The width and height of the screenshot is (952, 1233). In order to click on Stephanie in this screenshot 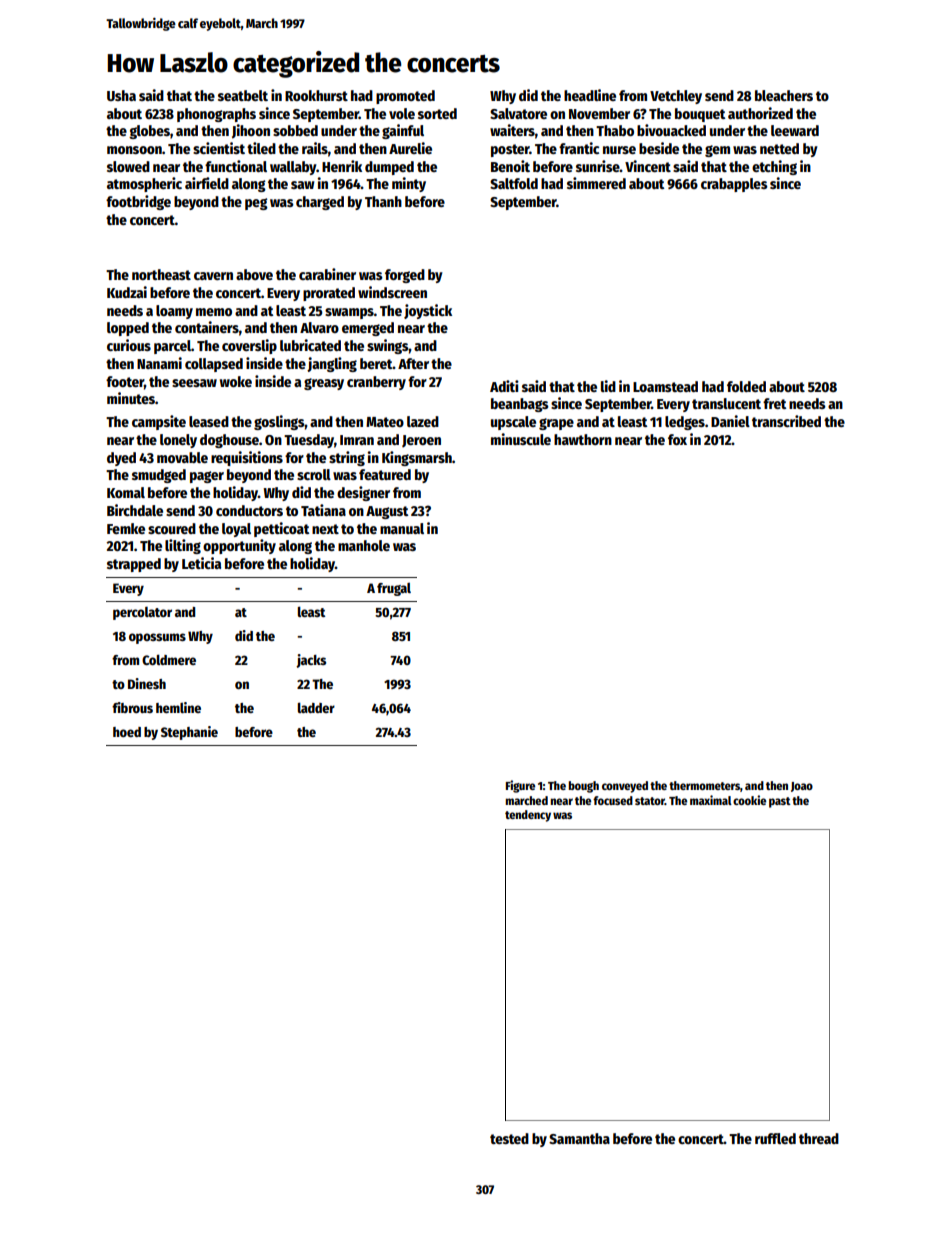, I will do `click(189, 733)`.
